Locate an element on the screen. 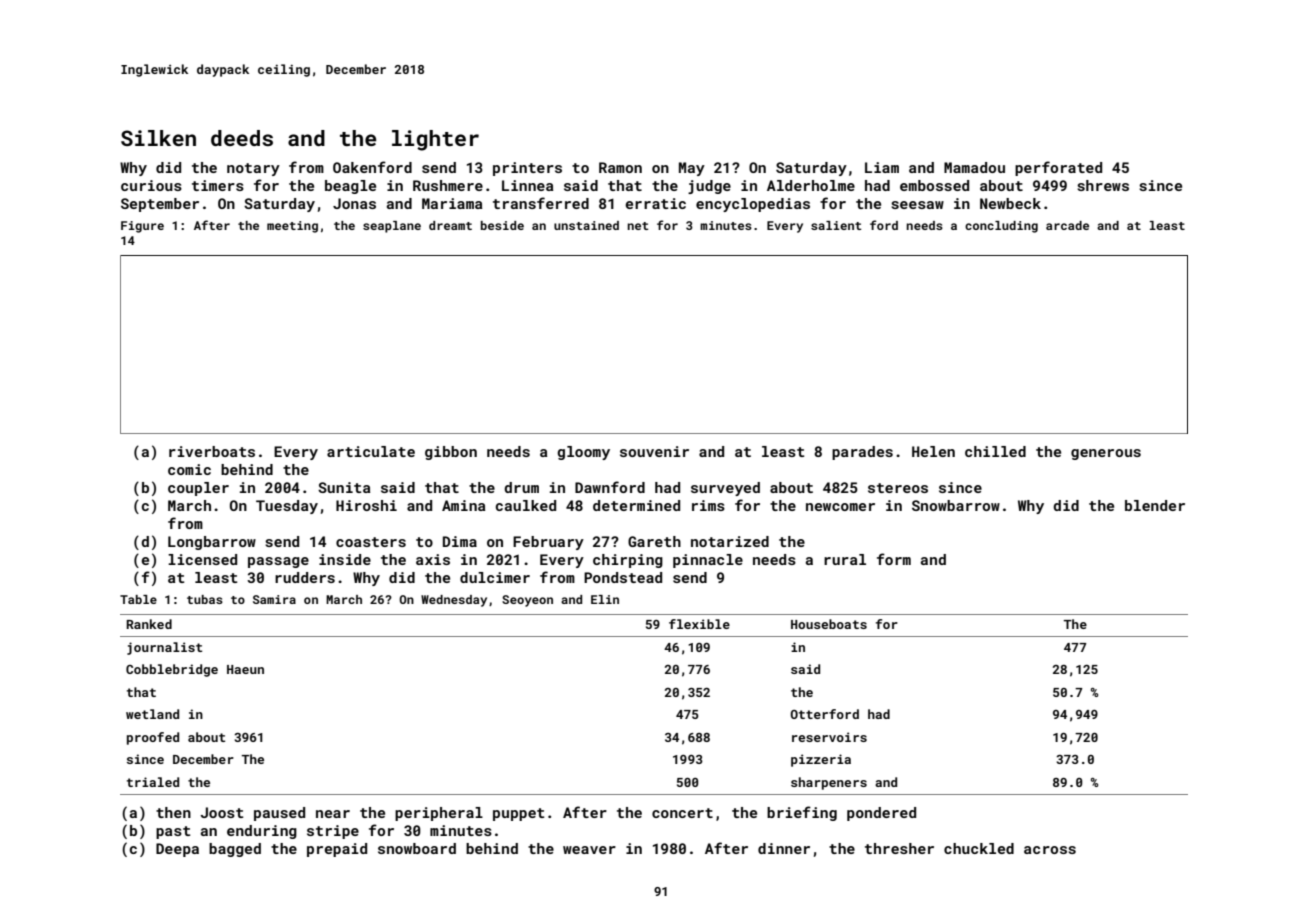 The image size is (1308, 924). Cobblebridge is located at coordinates (172, 670).
